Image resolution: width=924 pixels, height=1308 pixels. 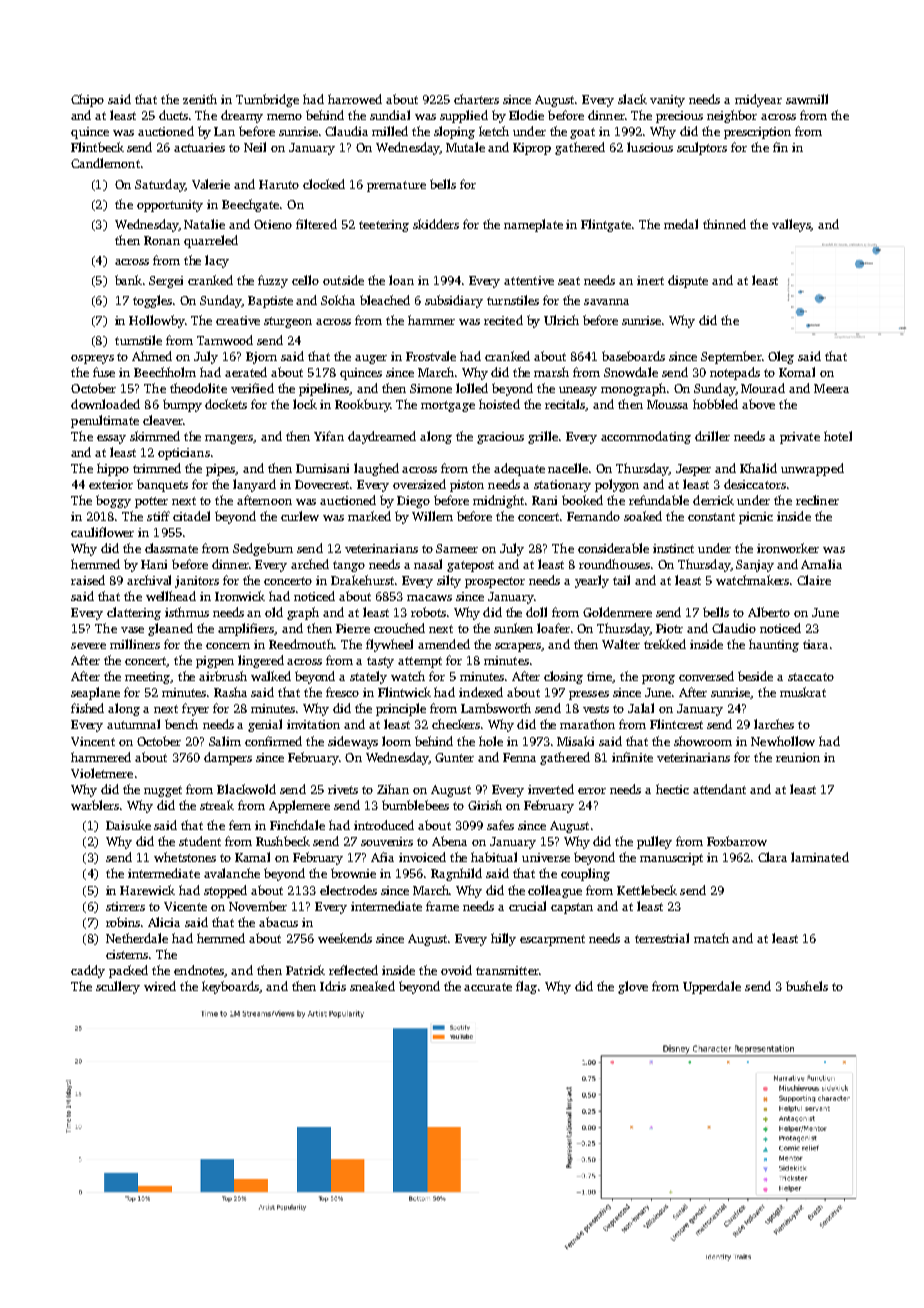 I want to click on sawmill, so click(x=807, y=99).
